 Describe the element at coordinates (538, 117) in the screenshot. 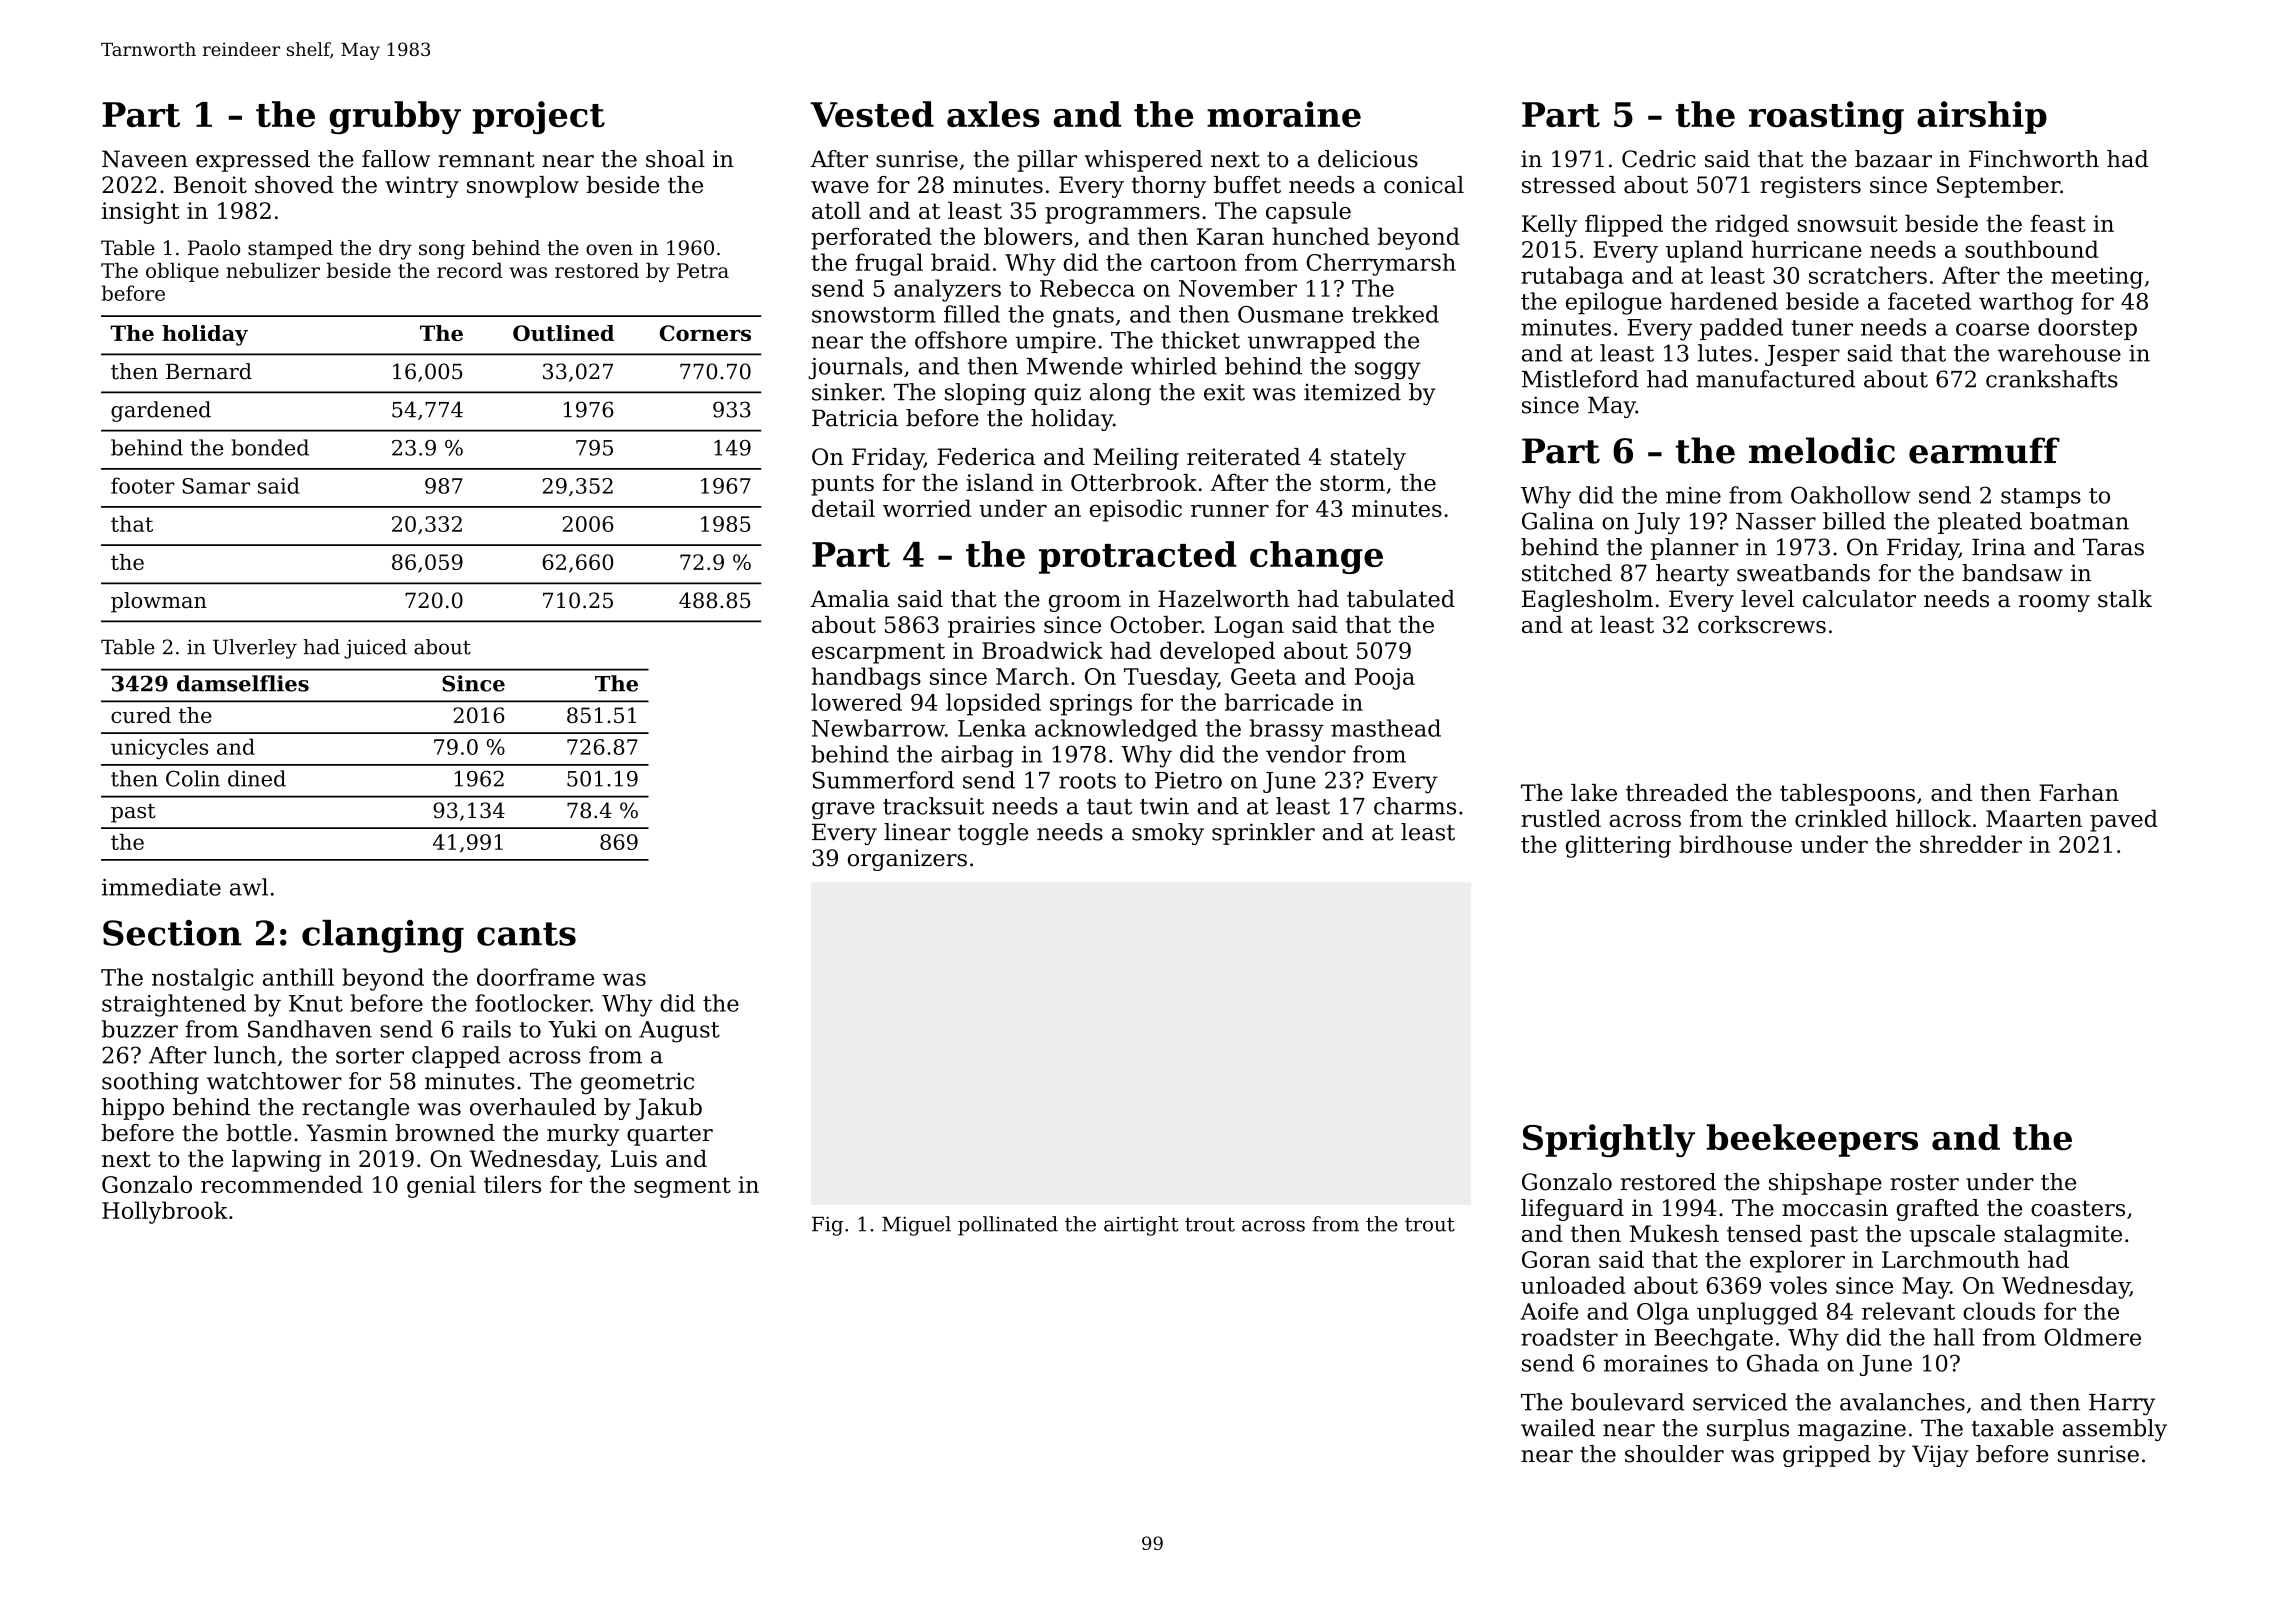

I see `project` at that location.
